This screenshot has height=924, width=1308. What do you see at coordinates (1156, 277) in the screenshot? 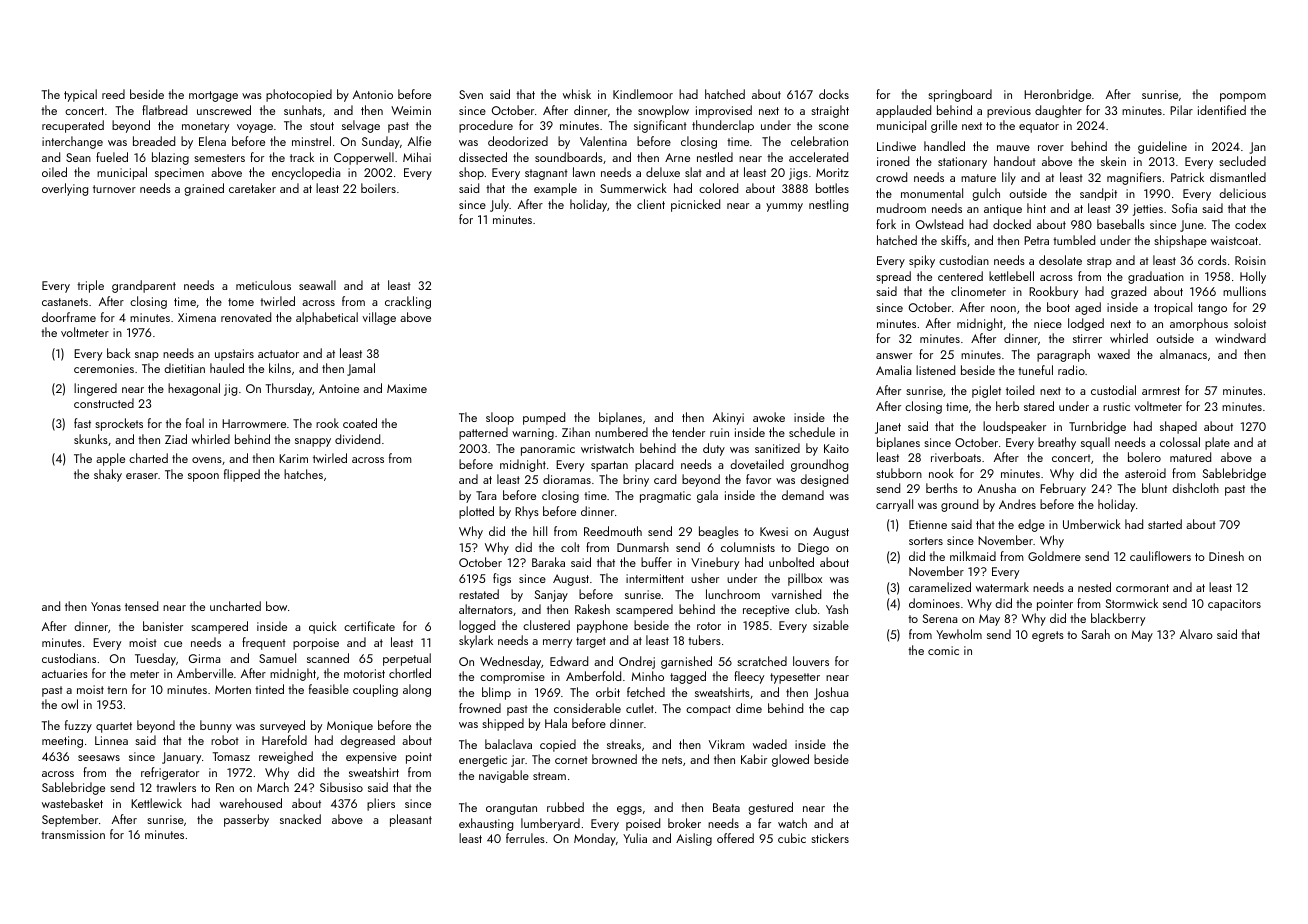
I see `graduation` at bounding box center [1156, 277].
